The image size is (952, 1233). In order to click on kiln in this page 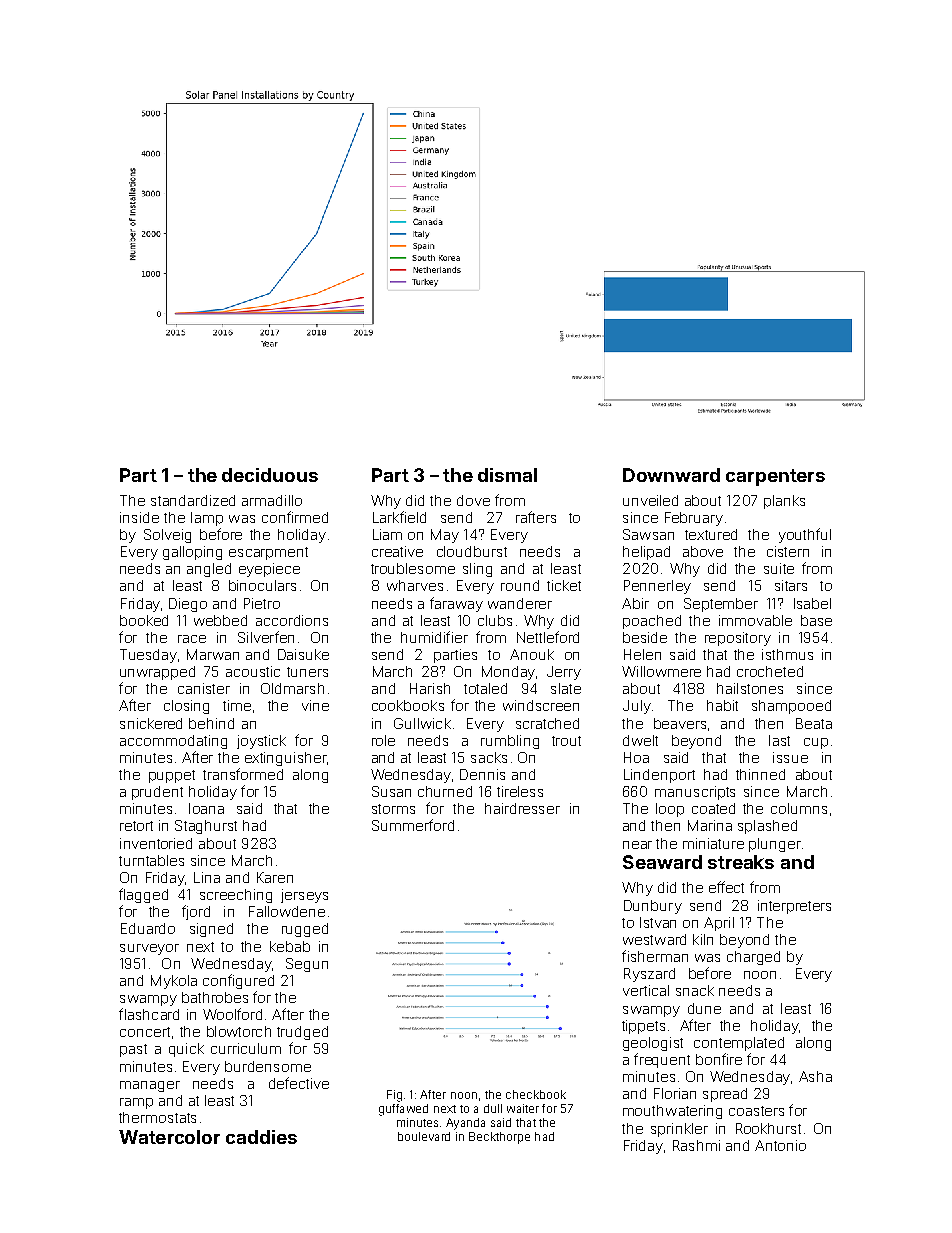, I will do `click(703, 939)`.
